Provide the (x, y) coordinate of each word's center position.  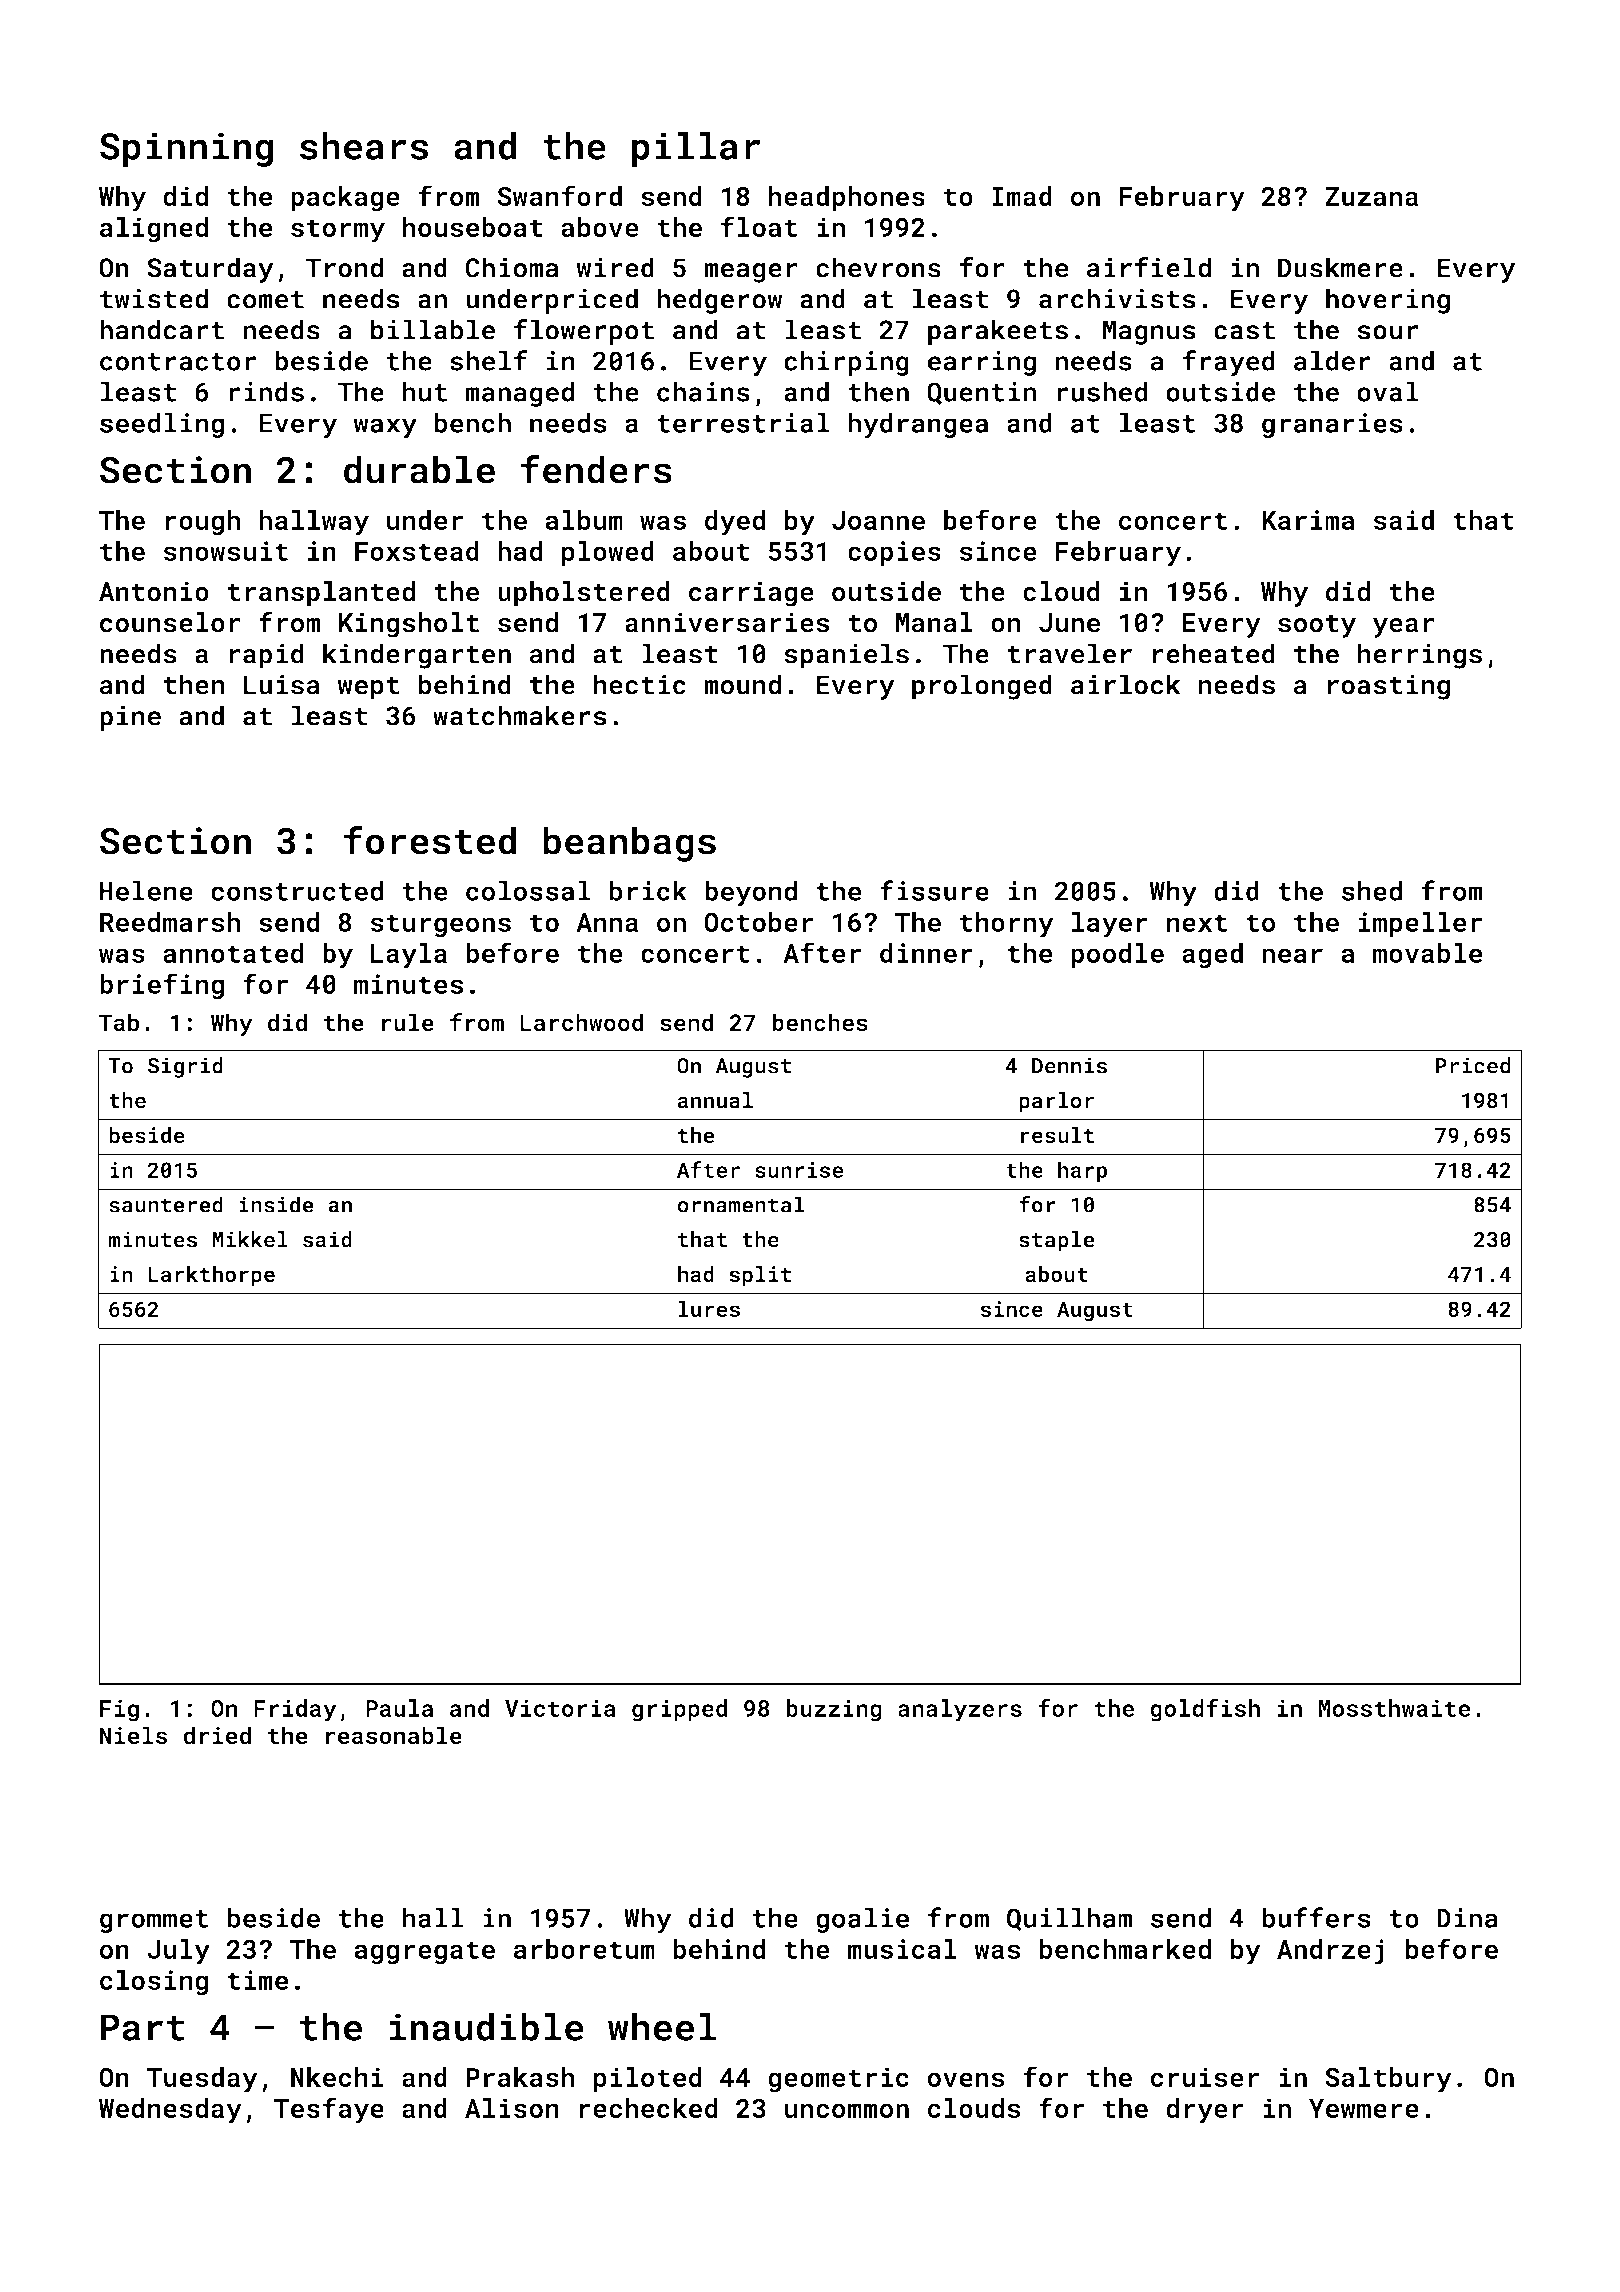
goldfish (1205, 1710)
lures (709, 1308)
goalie (862, 1920)
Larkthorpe (211, 1276)
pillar (696, 149)
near (1292, 955)
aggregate (424, 1953)
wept (368, 688)
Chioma (512, 267)
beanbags (629, 844)
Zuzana (1371, 196)
